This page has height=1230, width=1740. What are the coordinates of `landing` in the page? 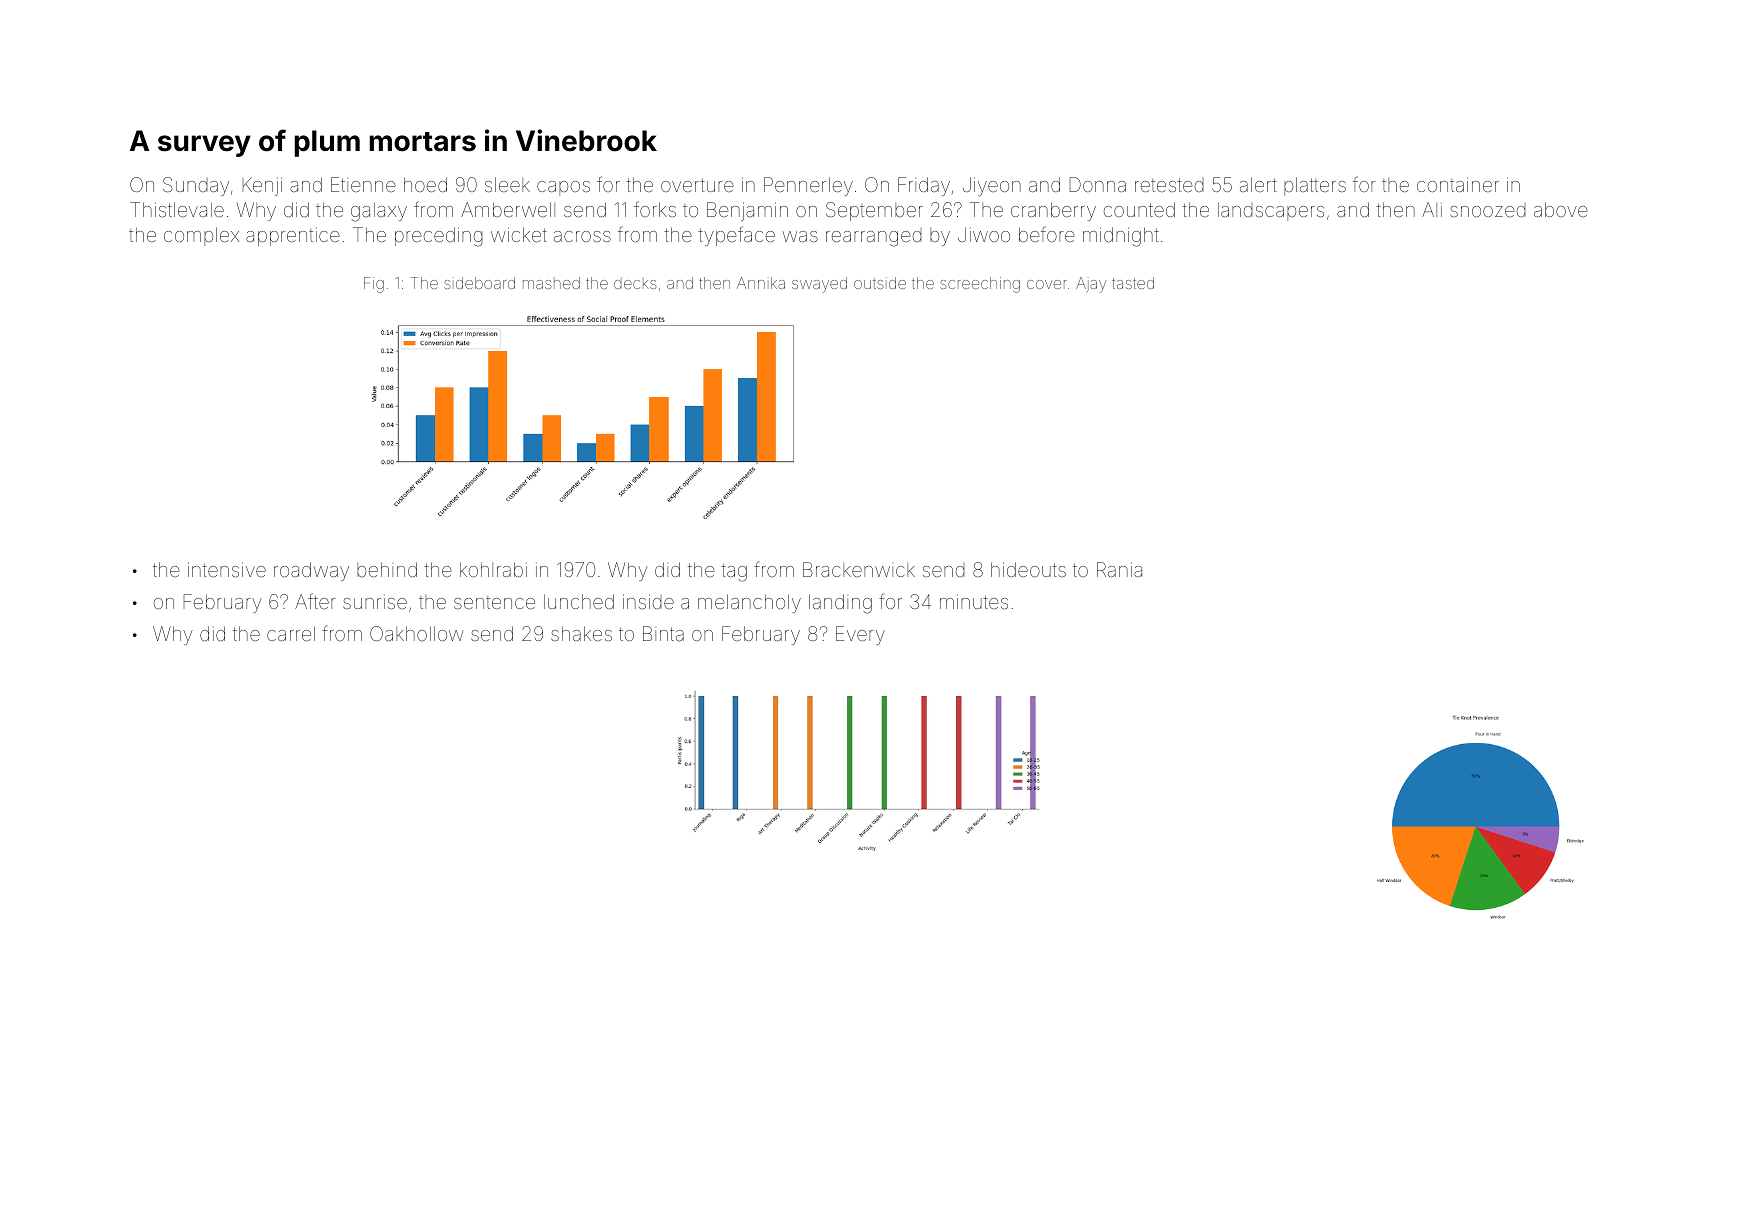 It's located at (840, 604).
